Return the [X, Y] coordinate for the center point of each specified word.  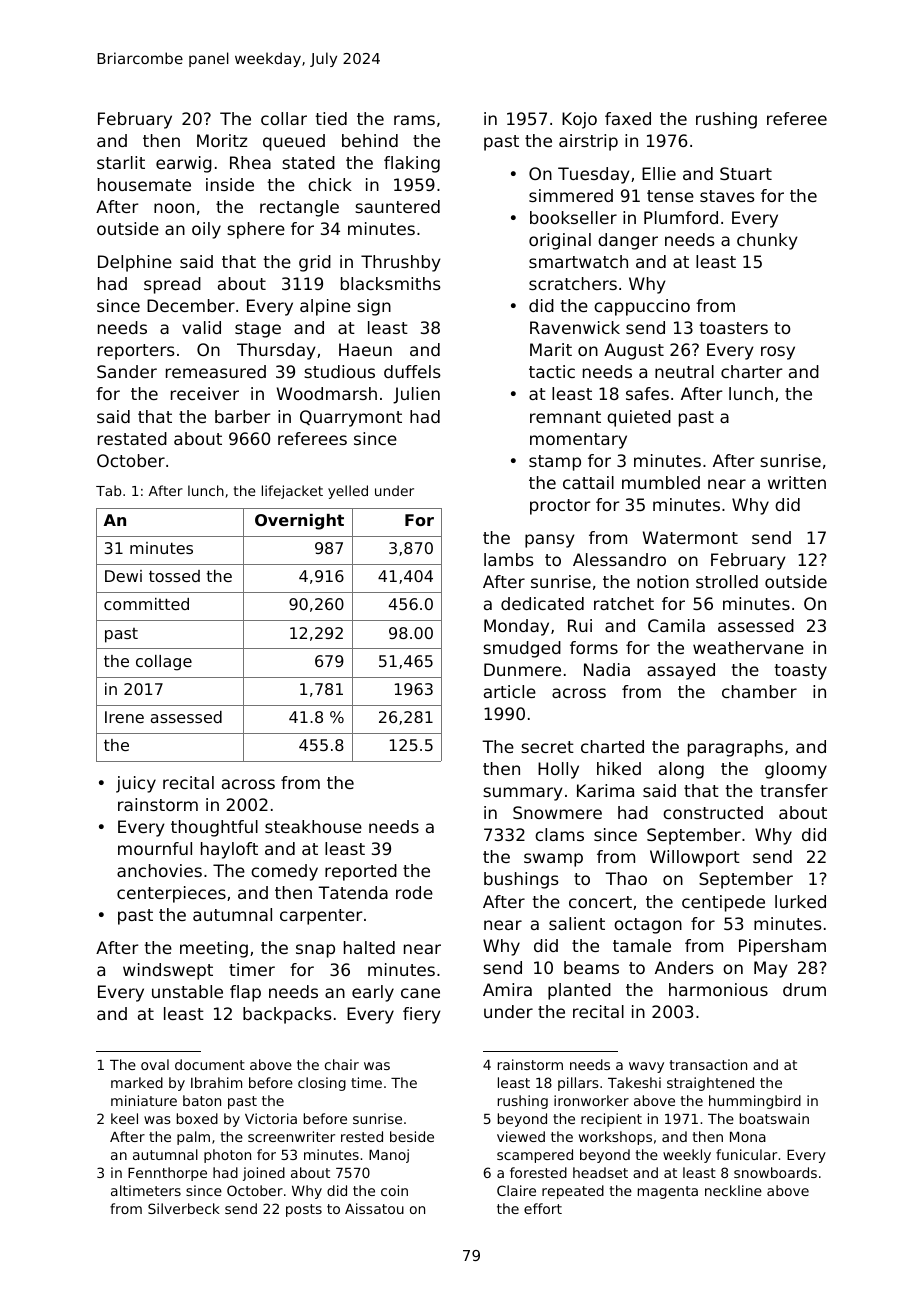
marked [137, 1082]
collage [164, 663]
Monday [516, 627]
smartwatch [578, 261]
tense [670, 196]
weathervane [748, 647]
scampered [535, 1156]
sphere [256, 230]
